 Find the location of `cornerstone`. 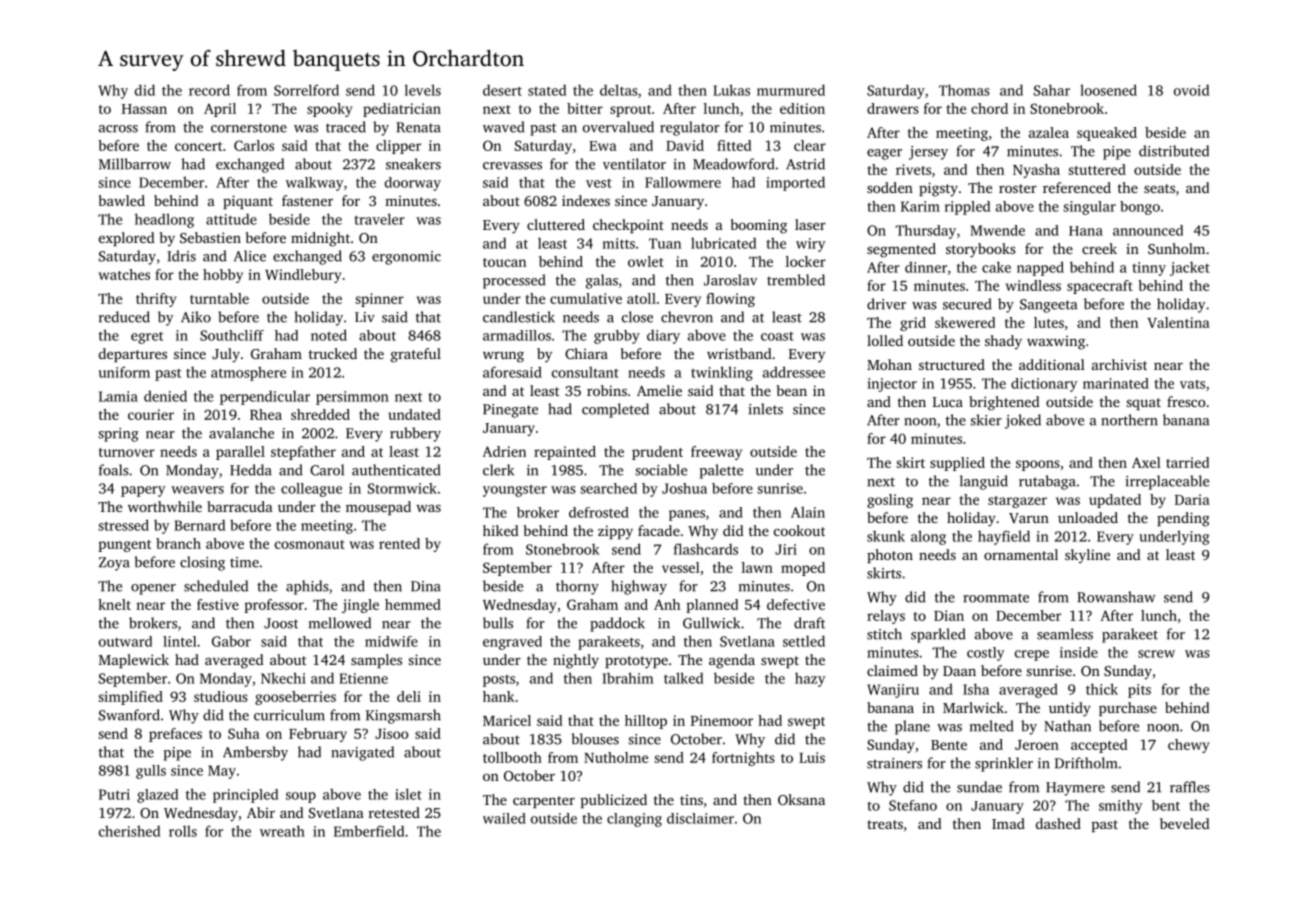

cornerstone is located at coordinates (249, 128).
